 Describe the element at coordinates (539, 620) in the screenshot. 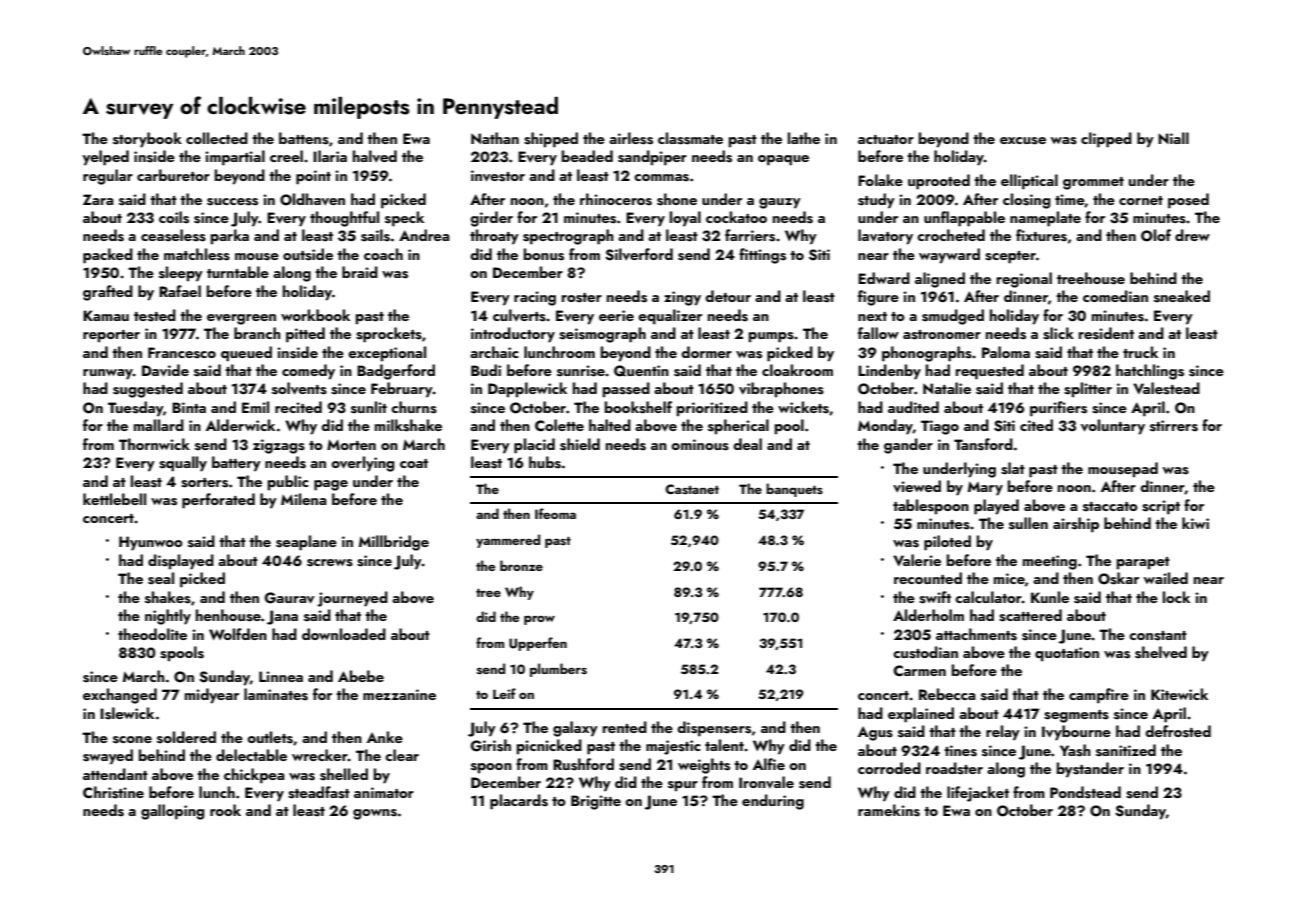

I see `prow` at that location.
